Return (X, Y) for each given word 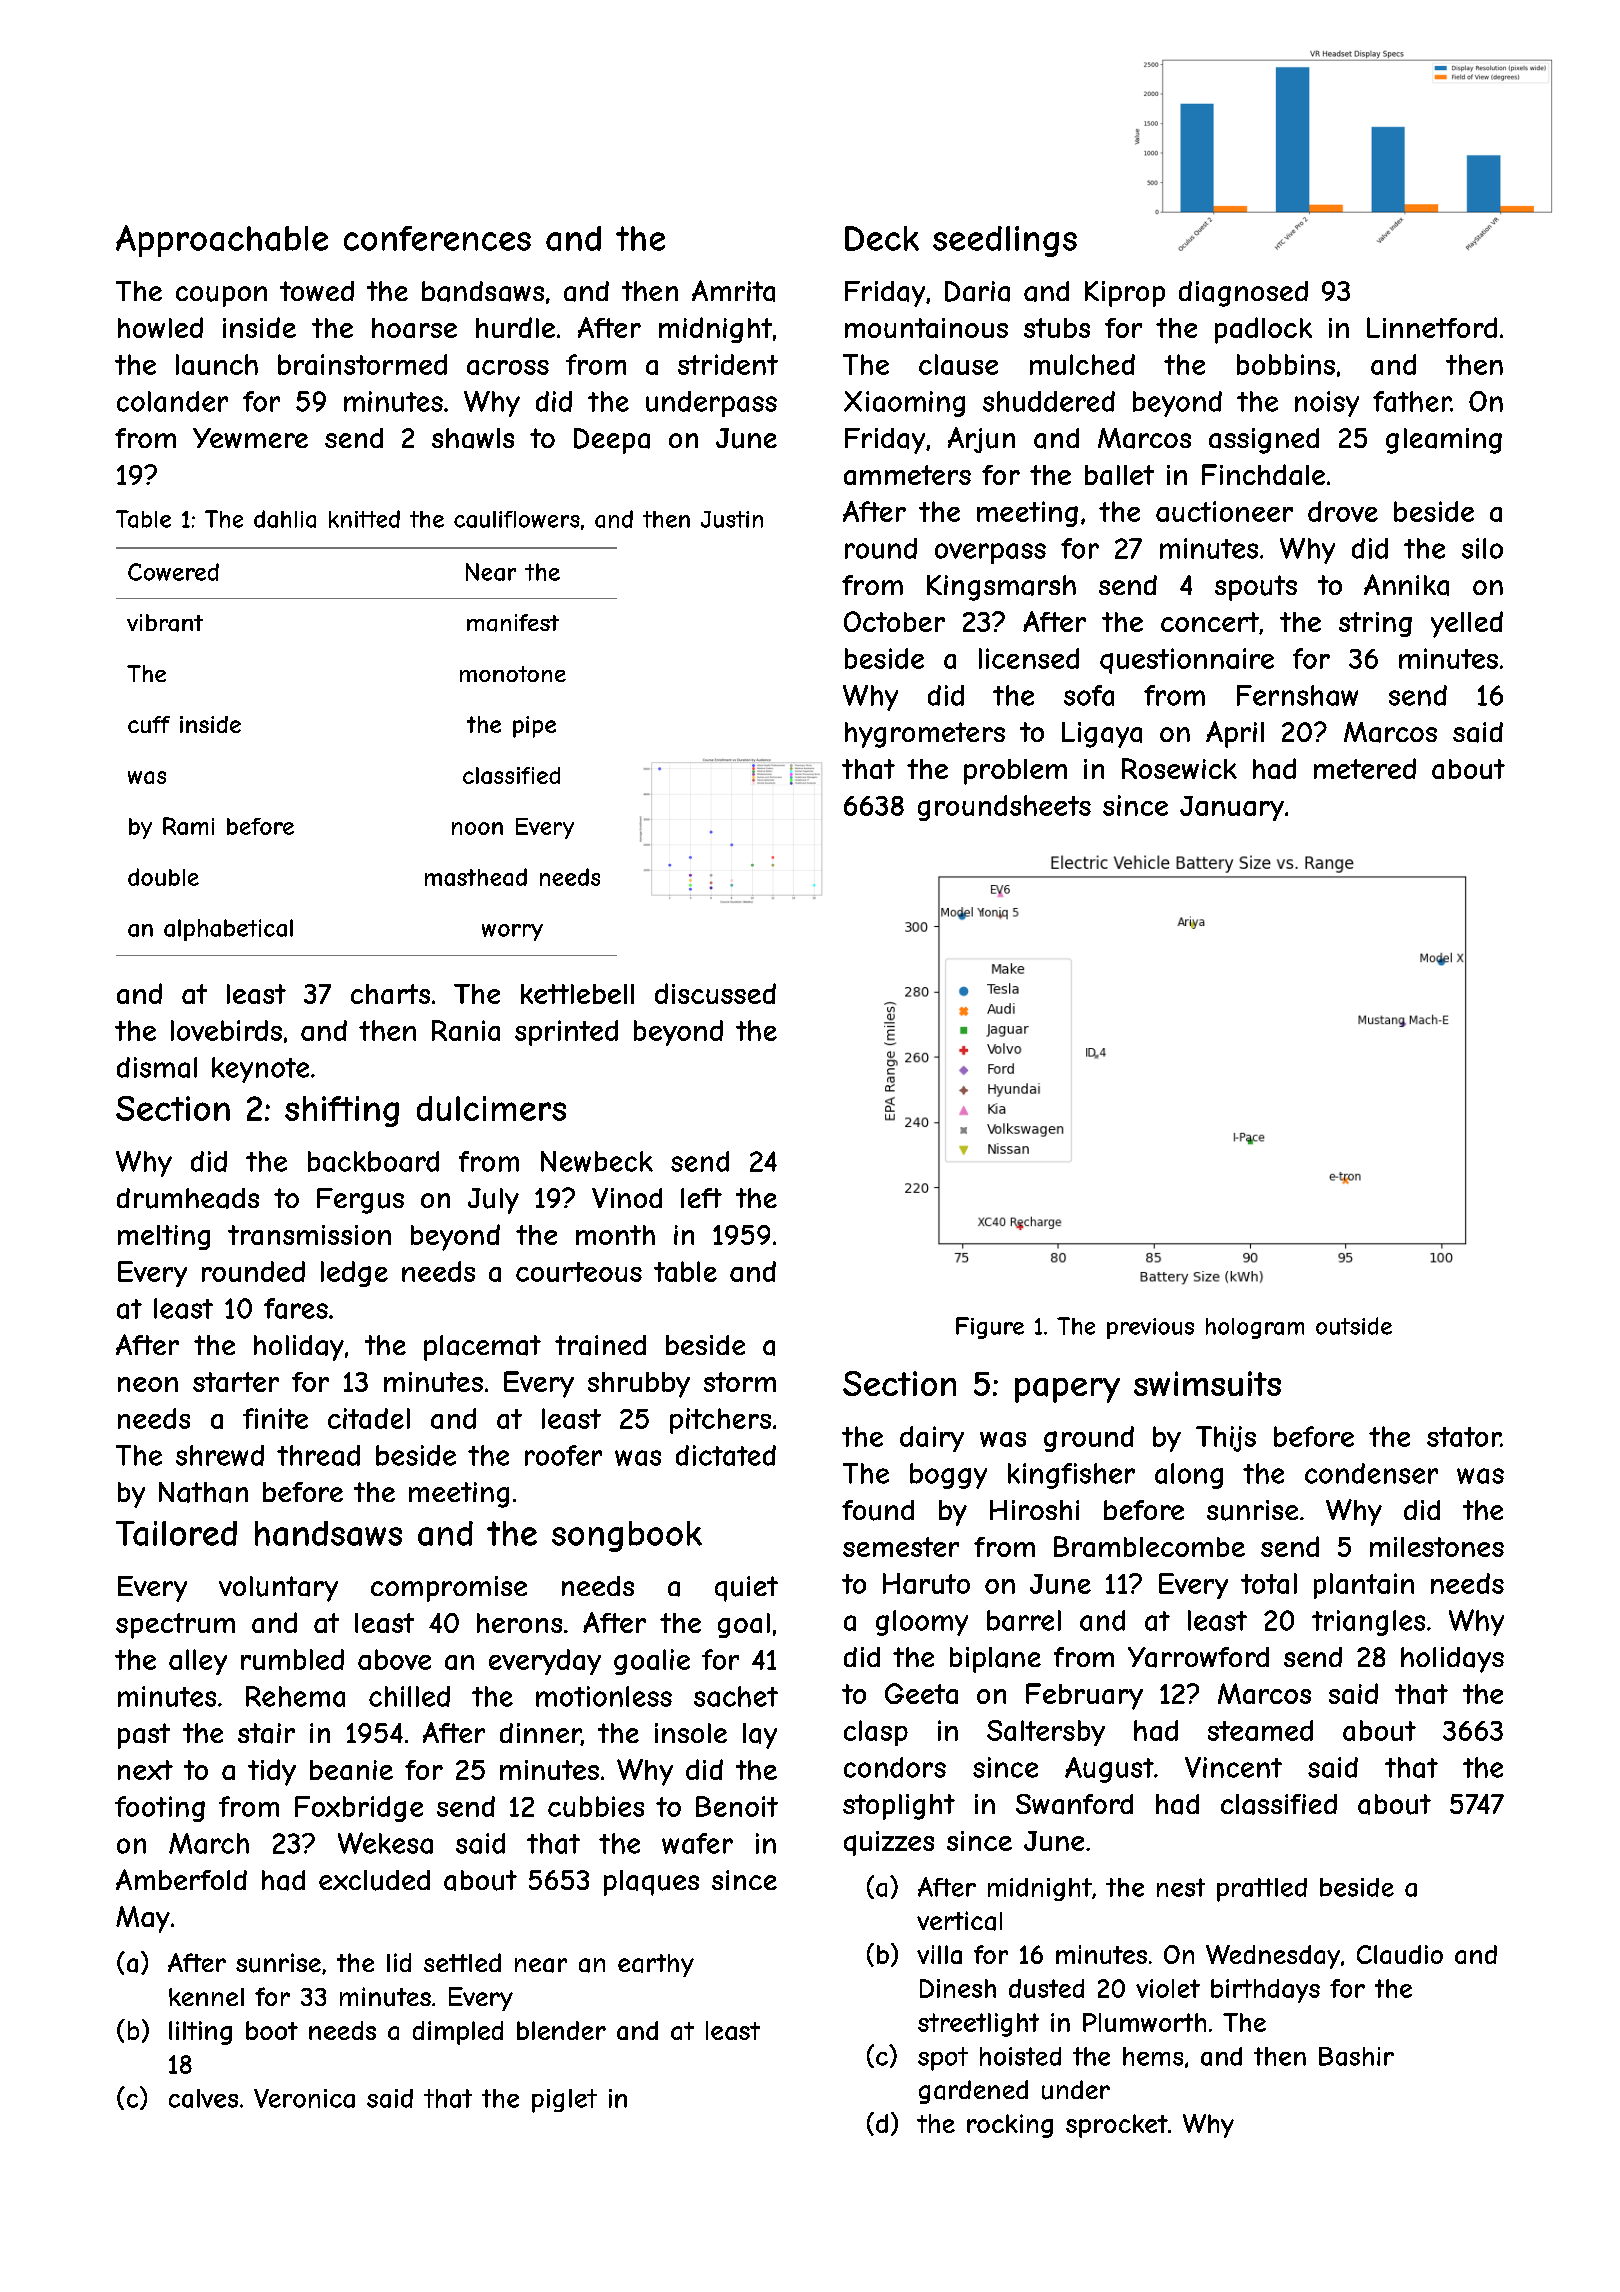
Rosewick (1179, 768)
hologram (1255, 1328)
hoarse (414, 328)
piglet (564, 2101)
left (701, 1198)
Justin (732, 519)
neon (148, 1384)
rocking (1010, 2126)
